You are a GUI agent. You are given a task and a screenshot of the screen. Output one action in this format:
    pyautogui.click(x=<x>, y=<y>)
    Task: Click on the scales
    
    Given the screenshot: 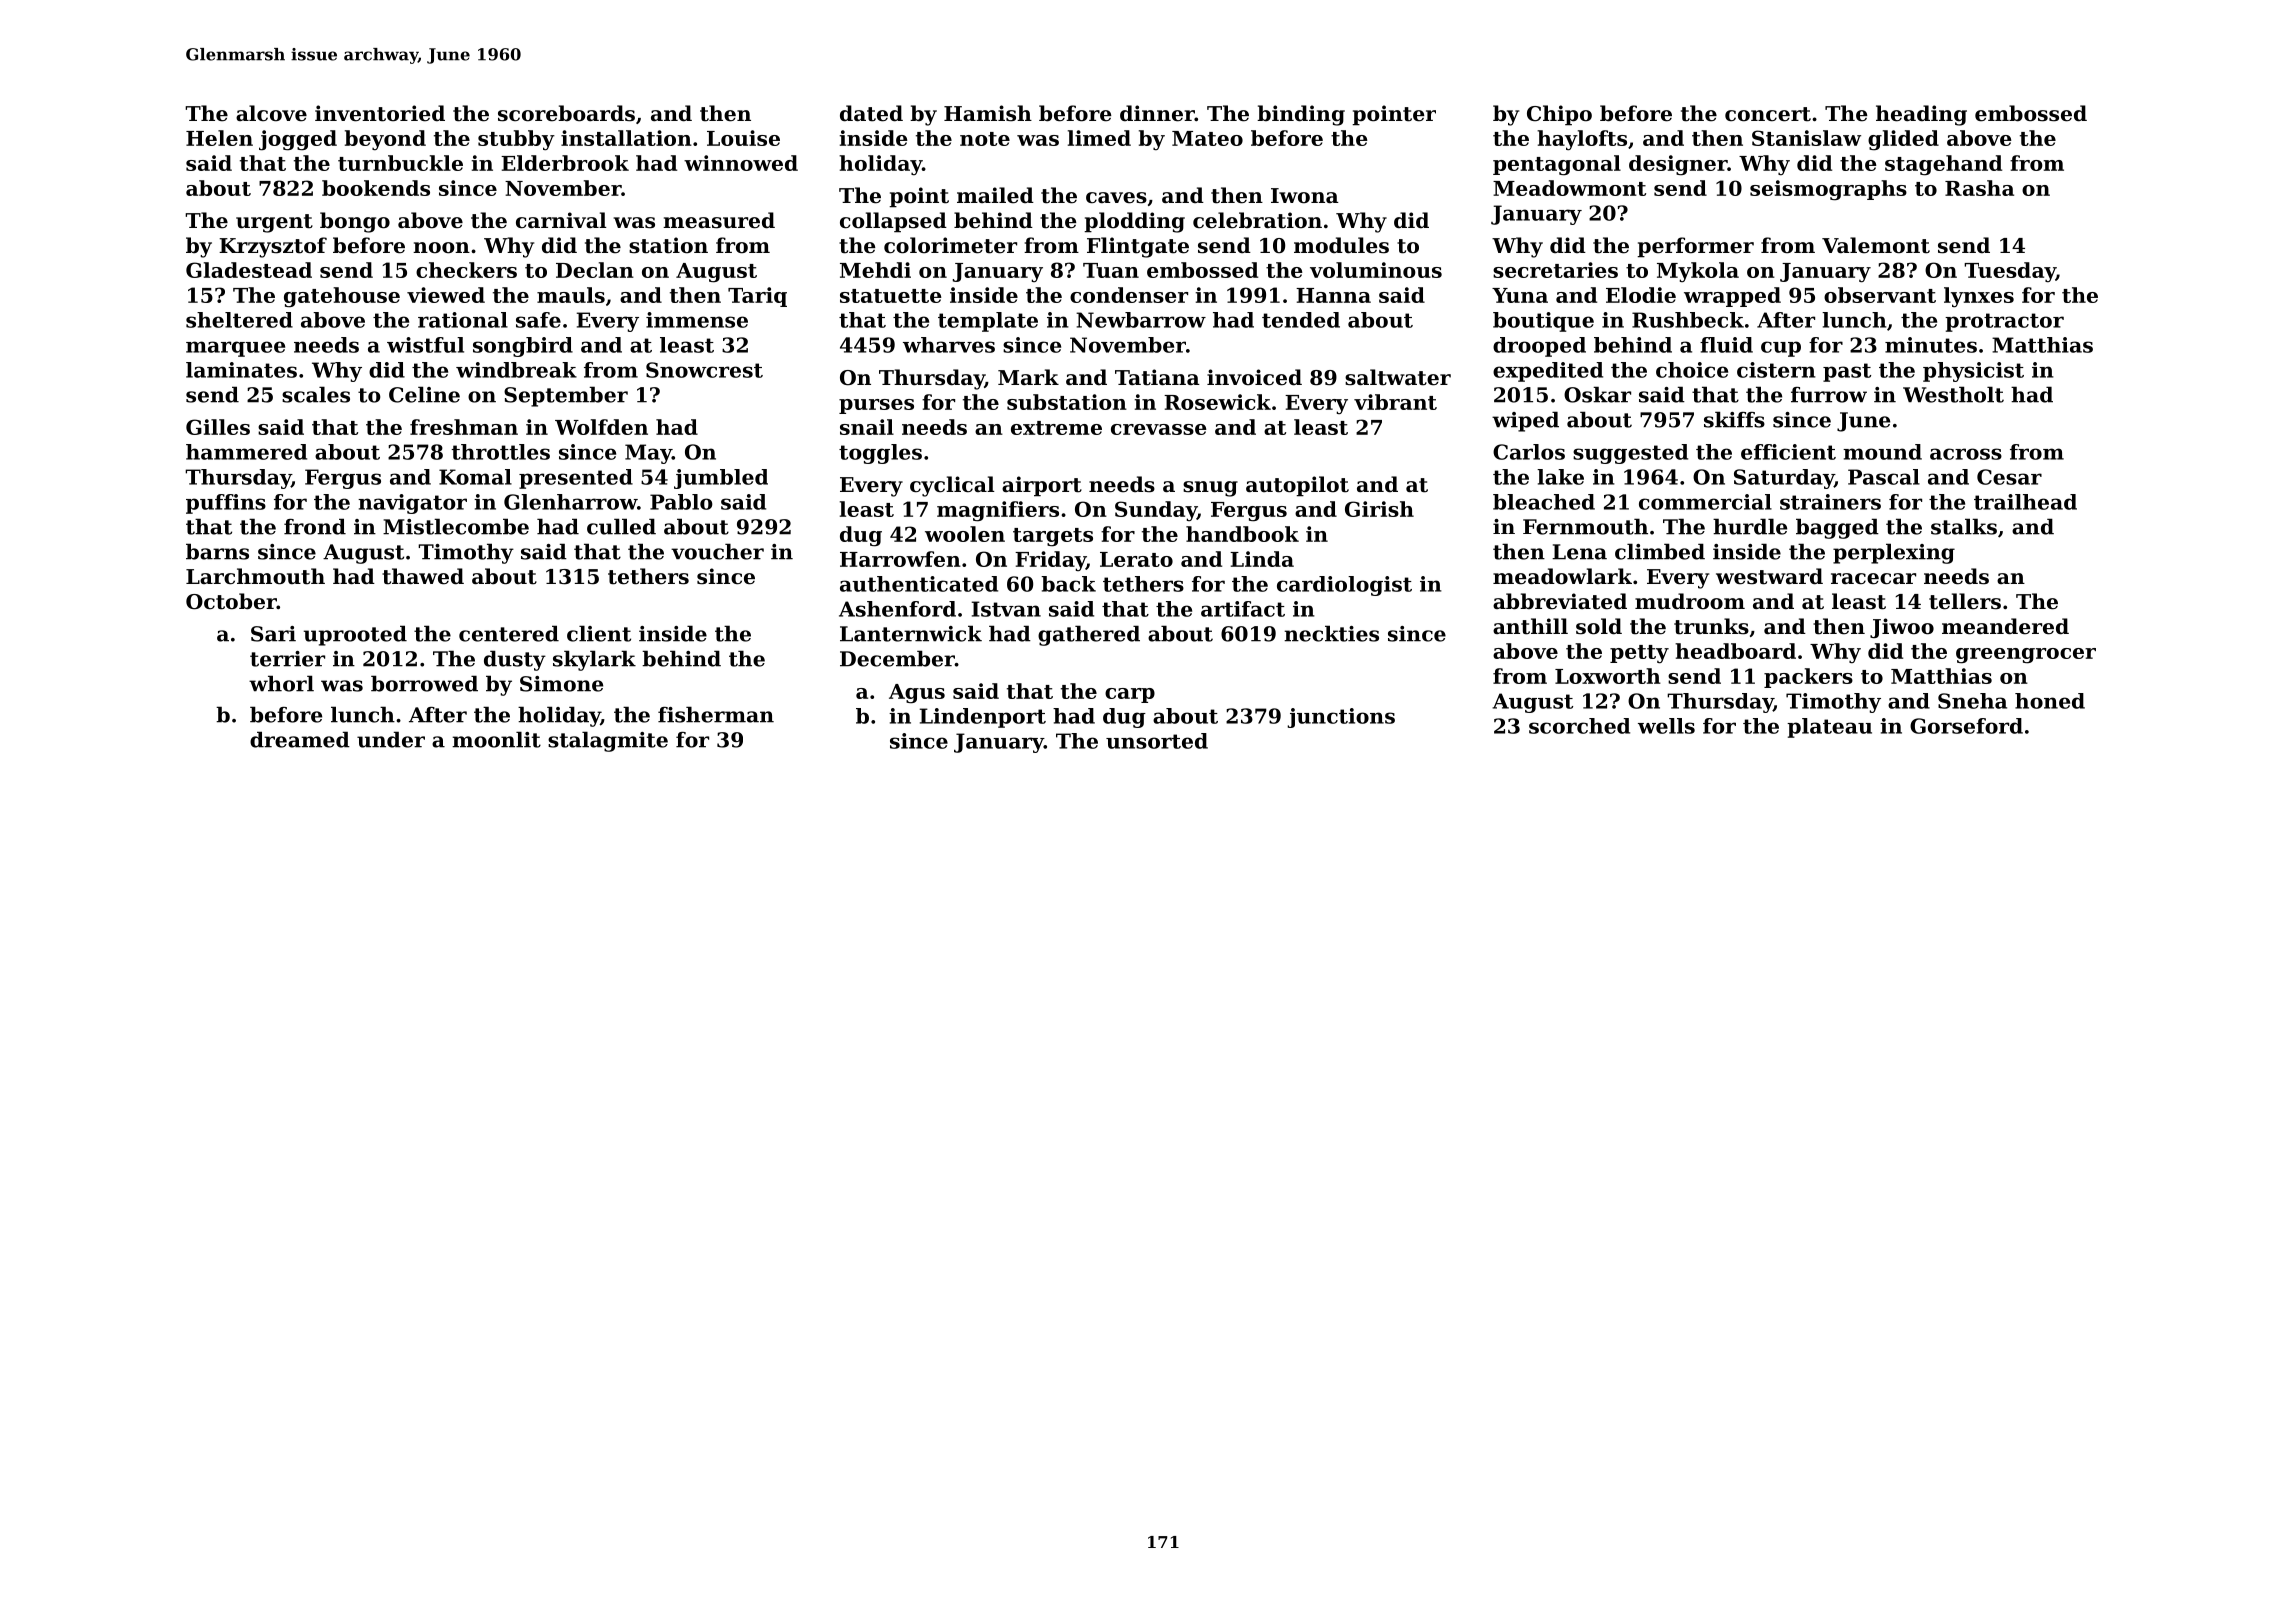 What is the action you would take?
    pyautogui.click(x=316, y=394)
